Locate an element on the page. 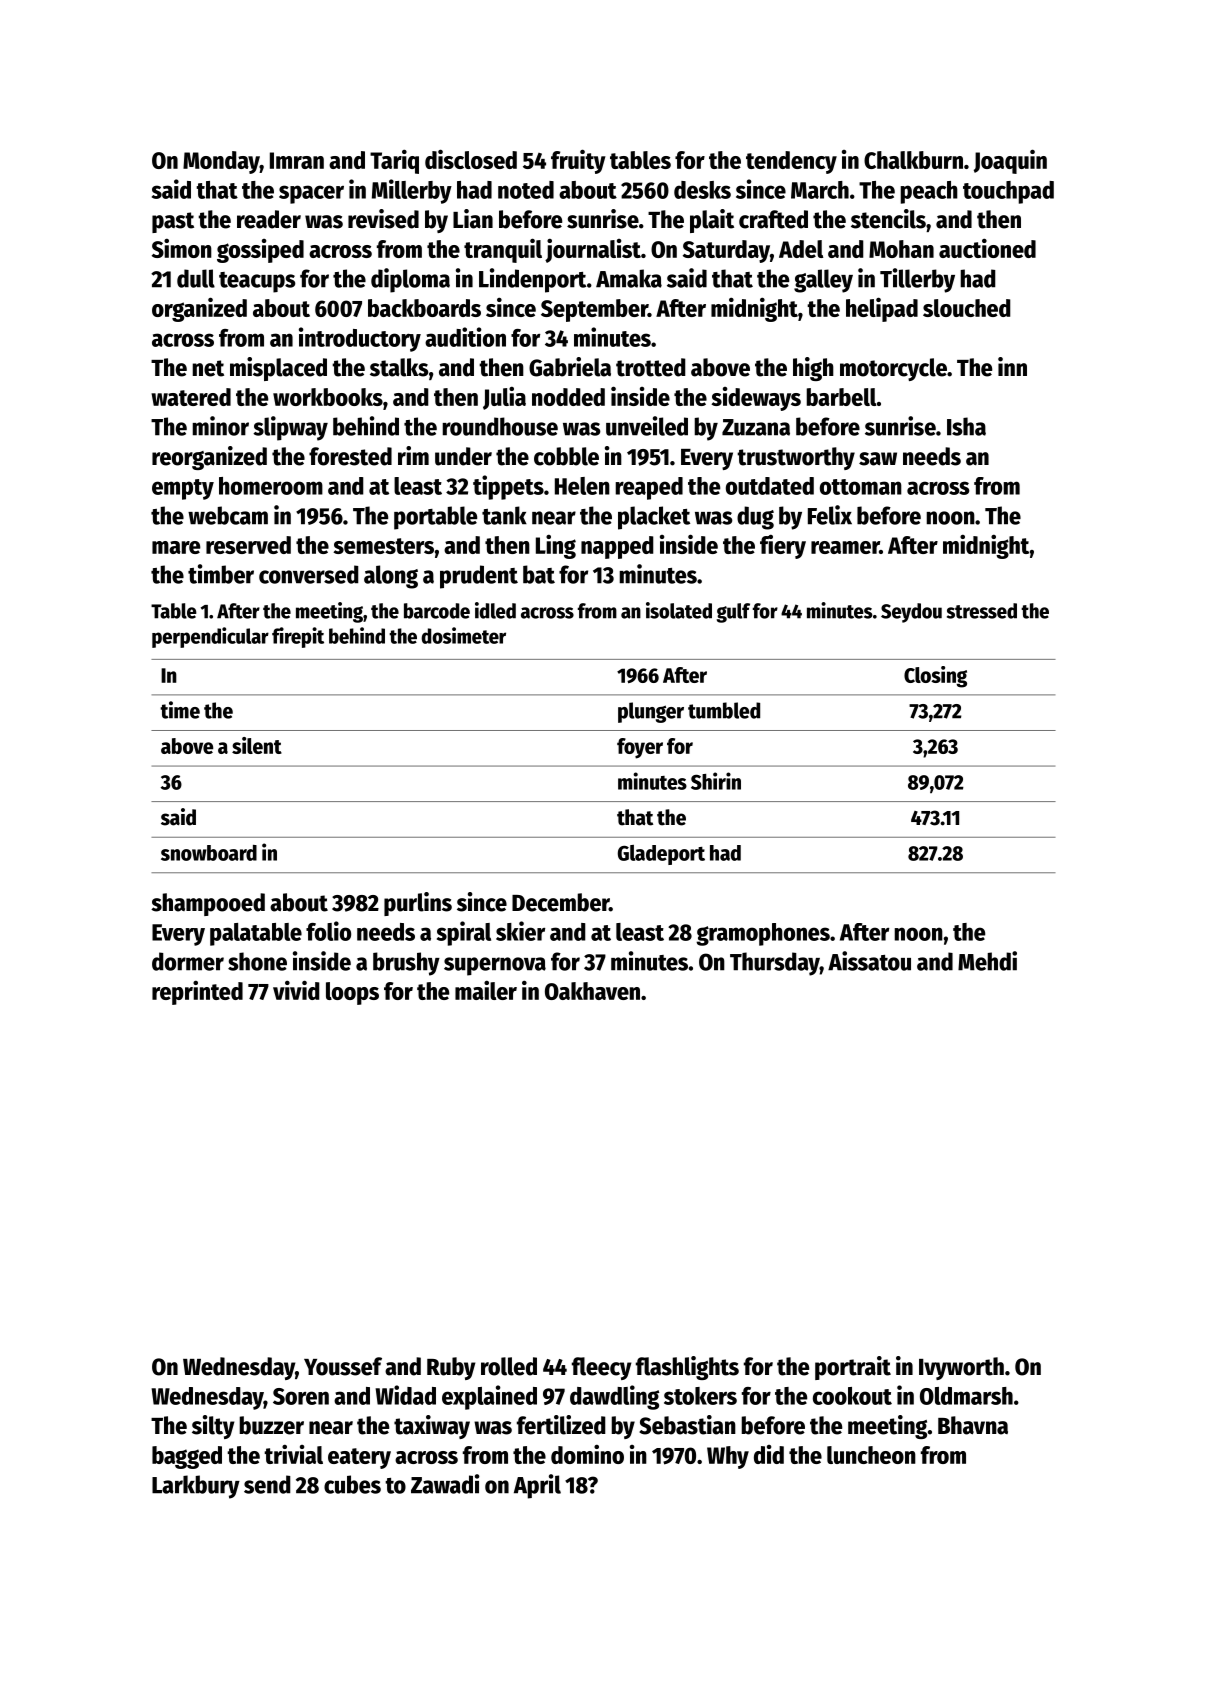 Image resolution: width=1207 pixels, height=1707 pixels. inn is located at coordinates (1012, 366).
